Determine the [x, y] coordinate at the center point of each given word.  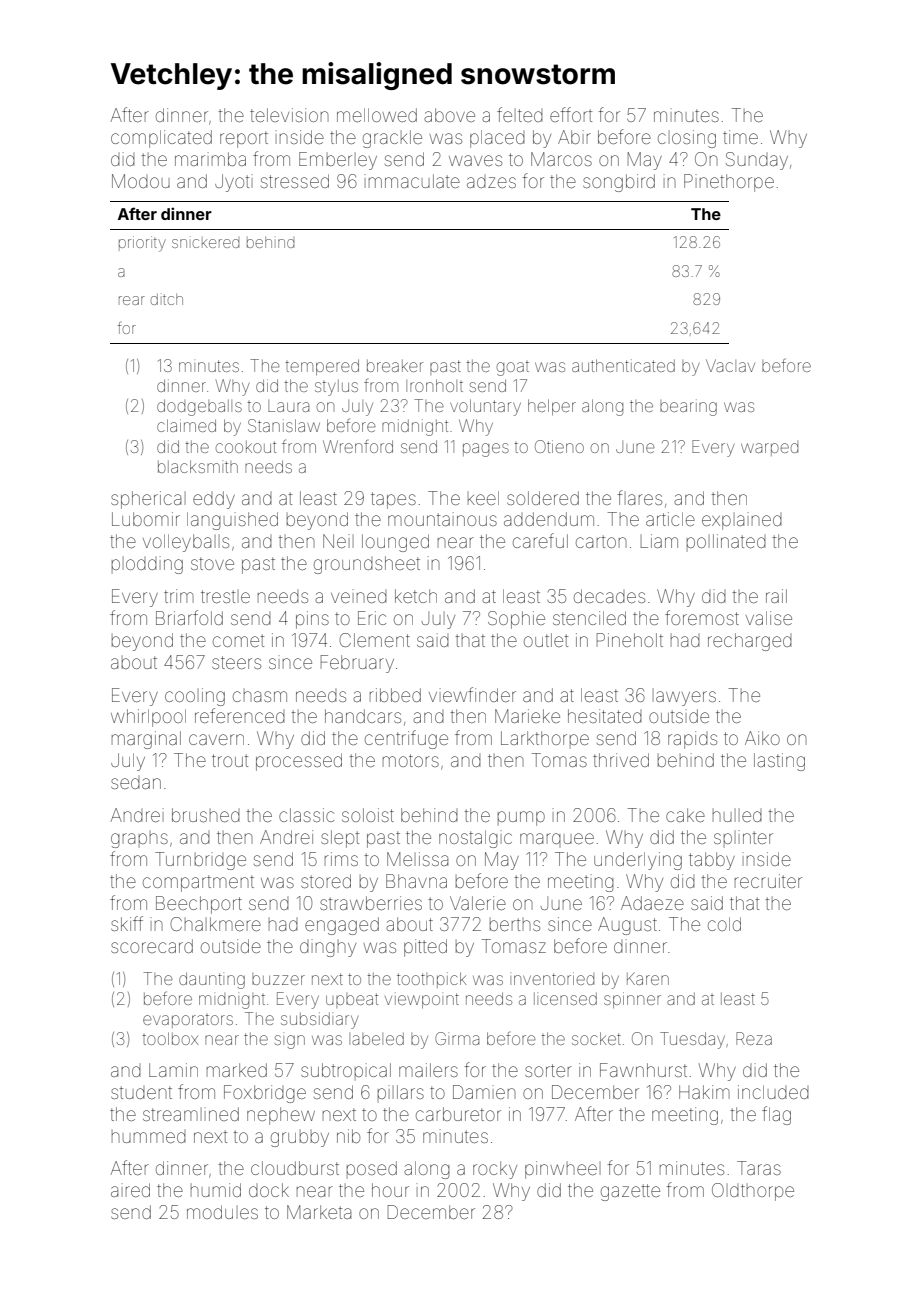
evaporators [188, 1021]
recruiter [768, 881]
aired [130, 1190]
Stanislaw [284, 425]
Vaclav [730, 365]
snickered [205, 243]
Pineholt [630, 640]
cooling [195, 697]
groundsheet [367, 565]
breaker [395, 366]
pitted [425, 948]
